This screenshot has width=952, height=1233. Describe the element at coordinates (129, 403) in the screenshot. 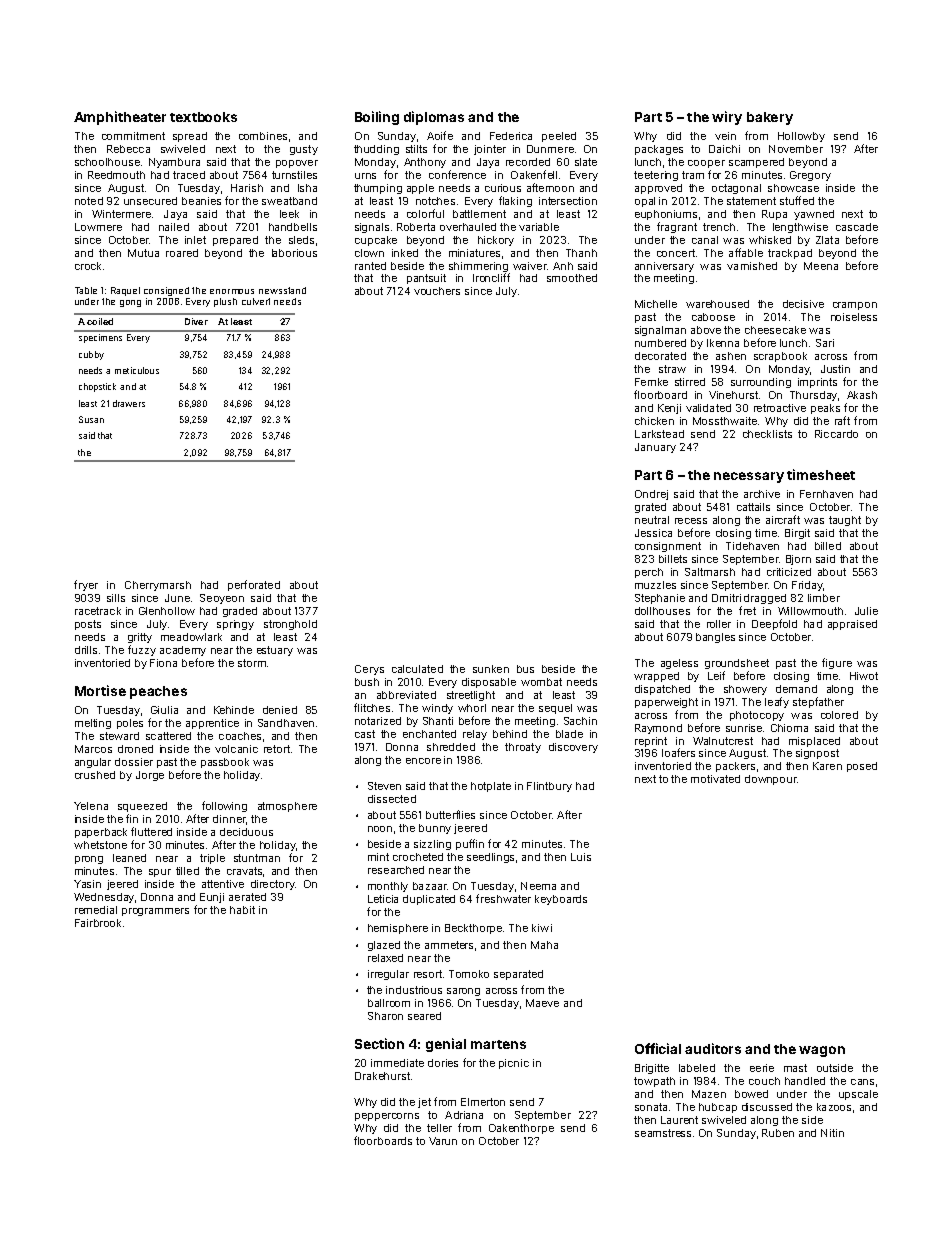

I see `drawers` at that location.
